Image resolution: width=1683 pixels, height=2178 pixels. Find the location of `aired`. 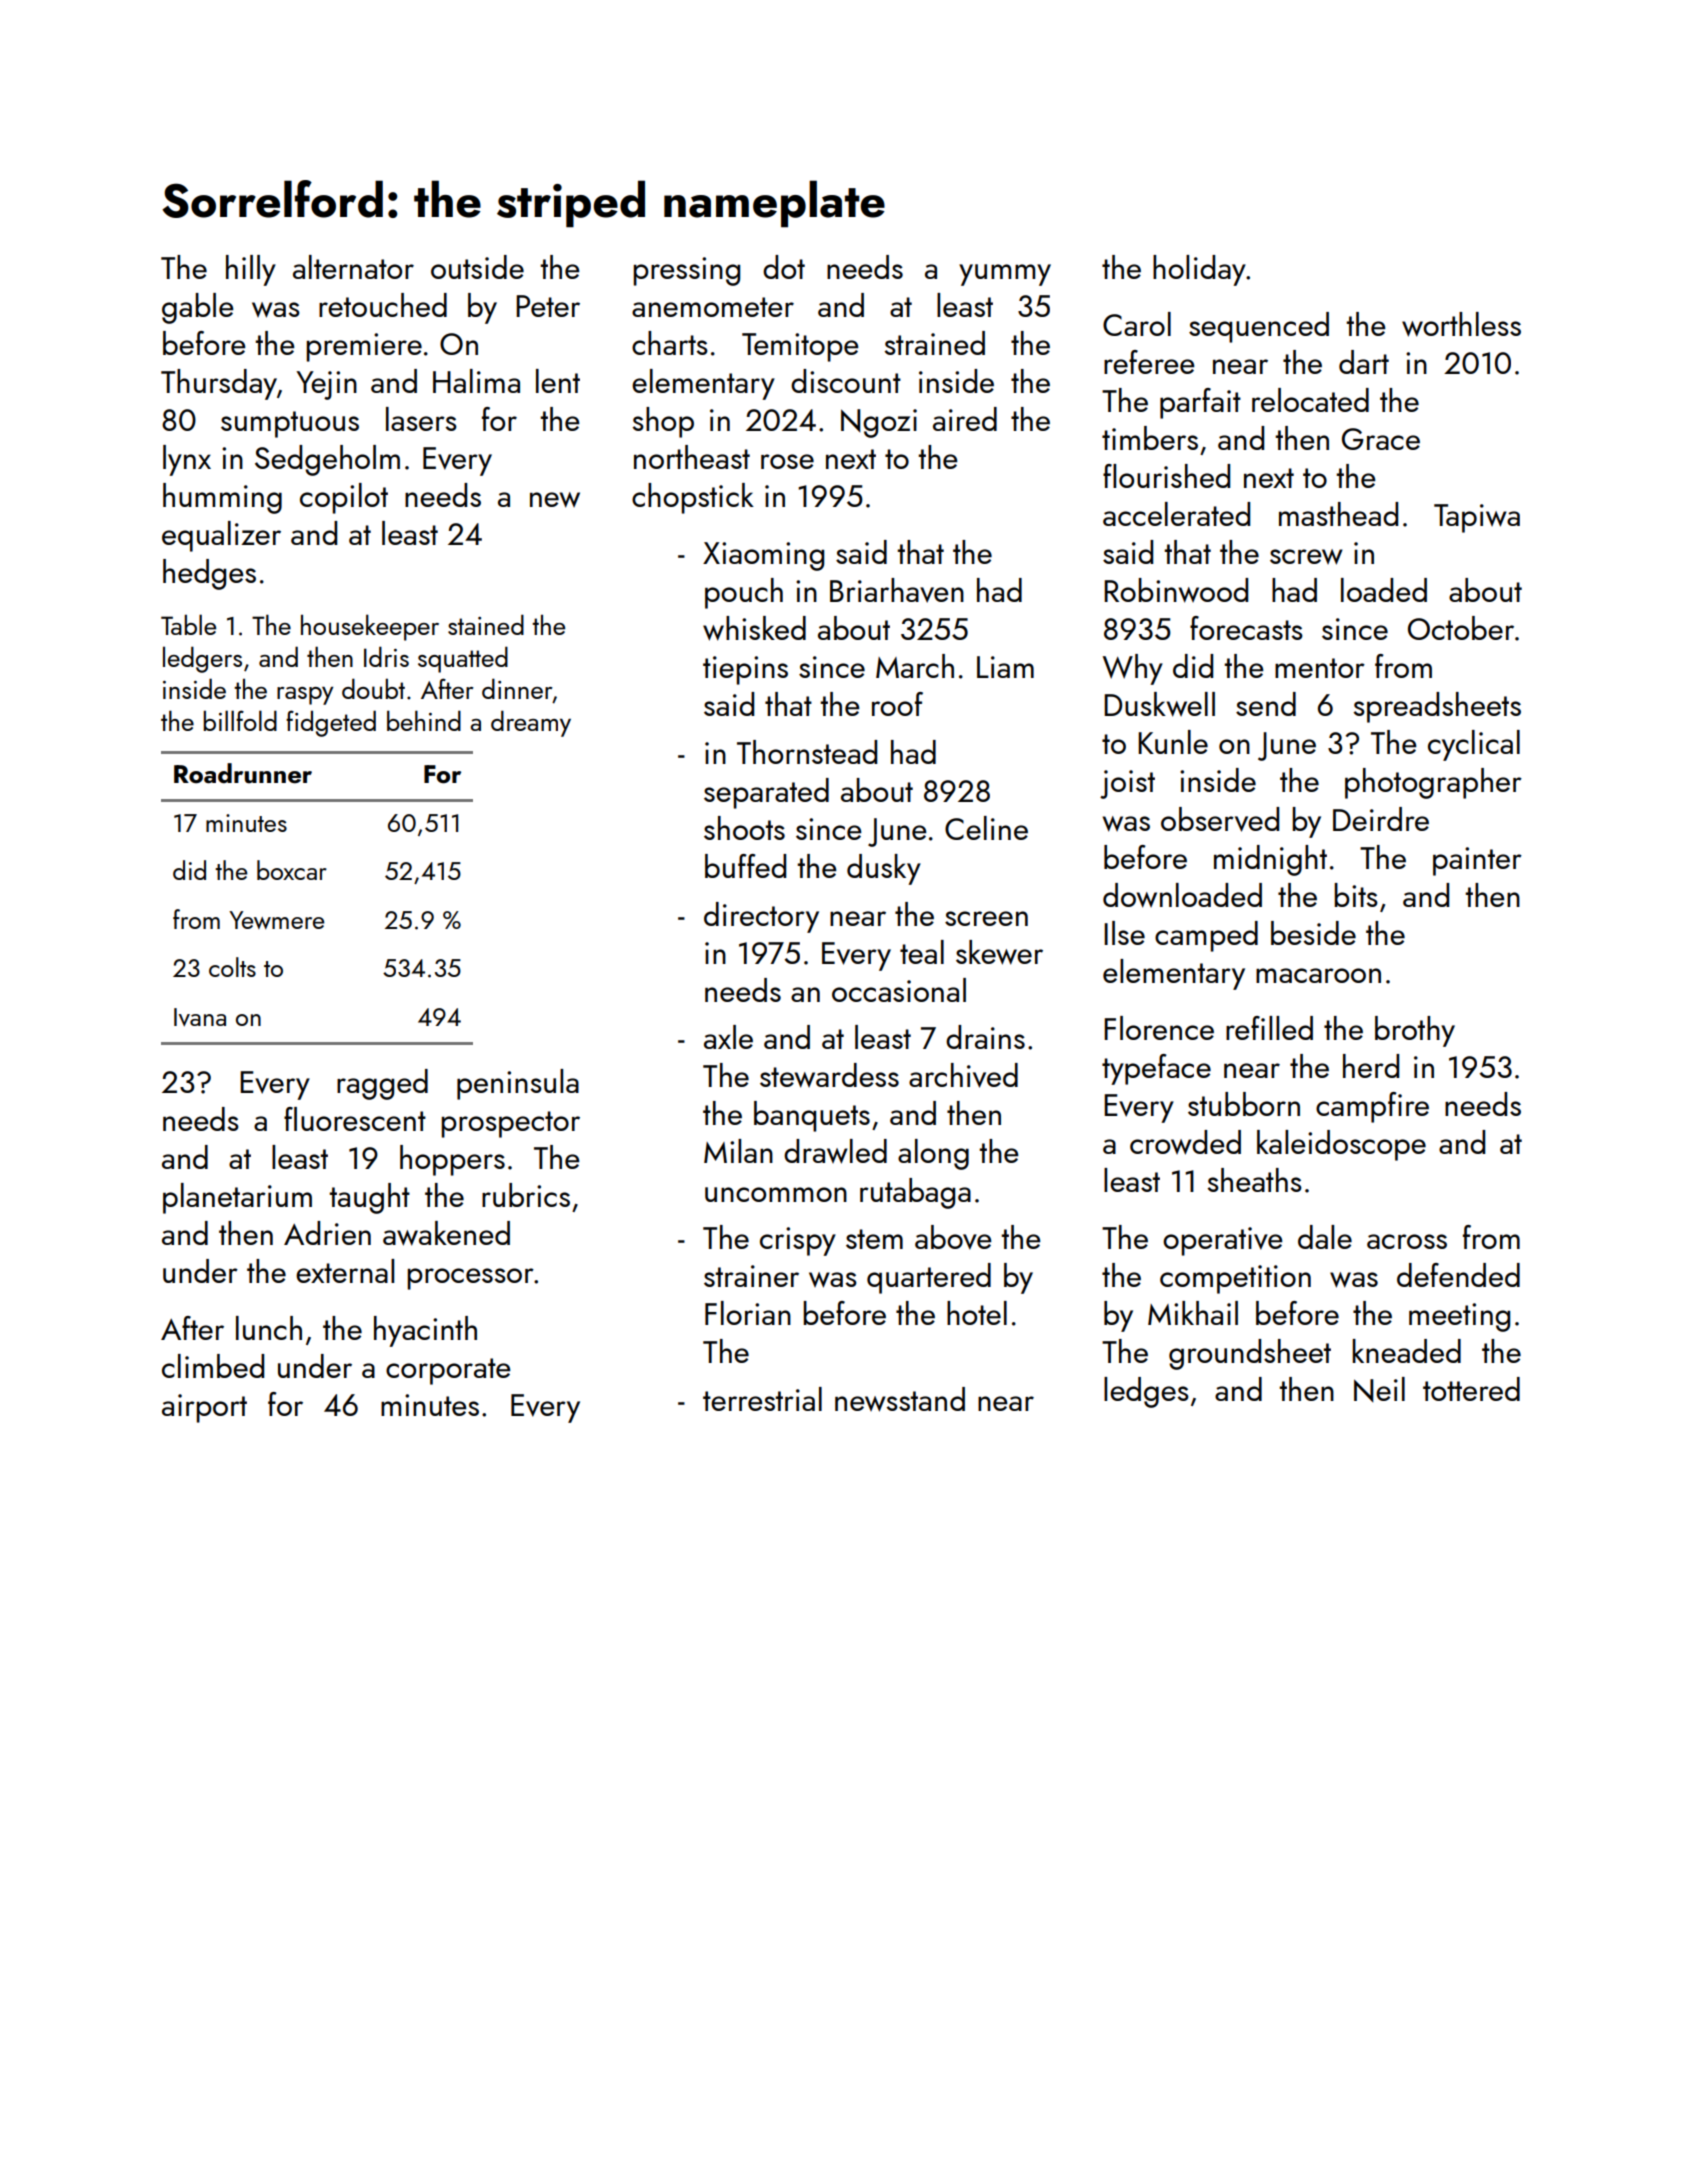

aired is located at coordinates (965, 419).
